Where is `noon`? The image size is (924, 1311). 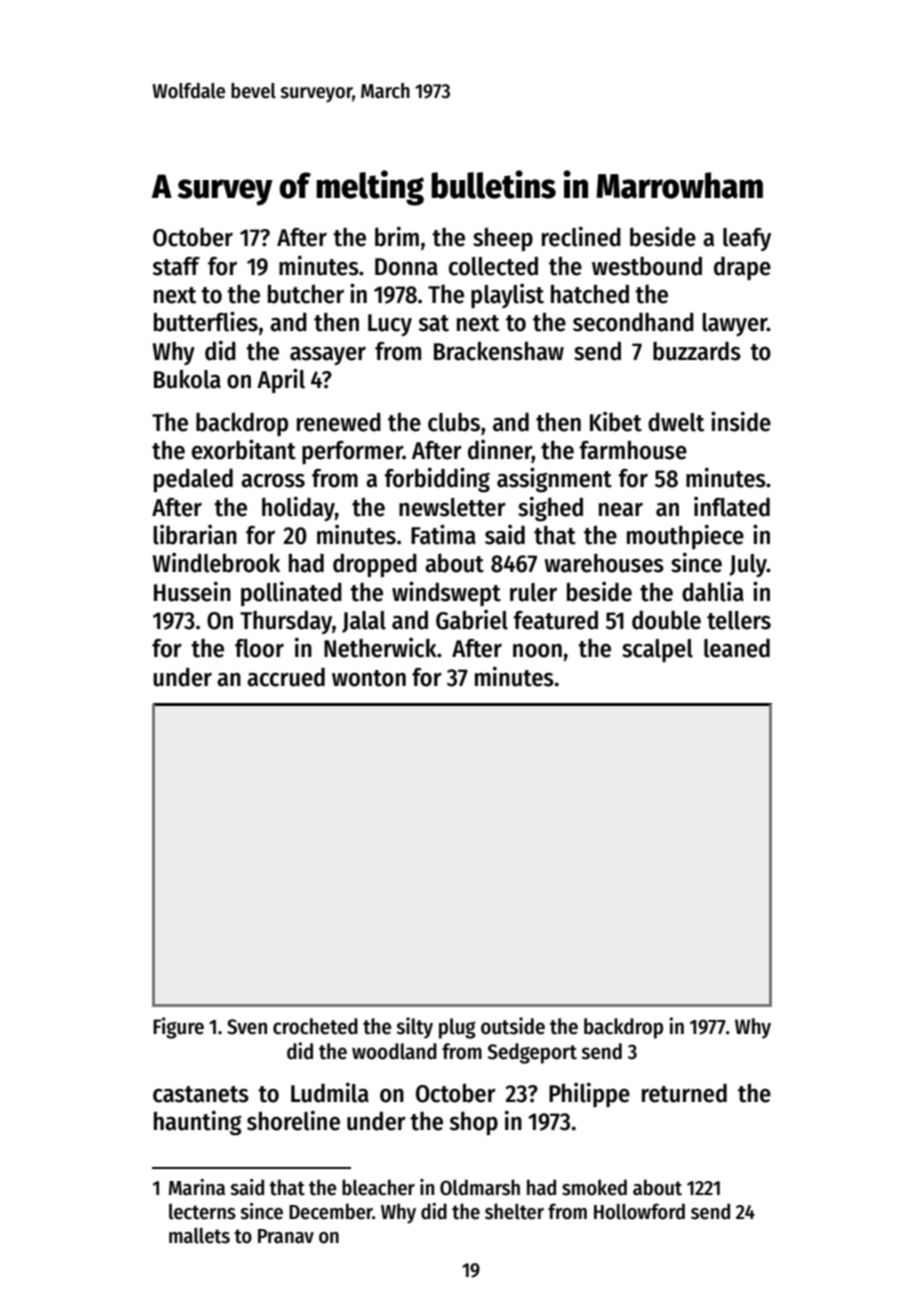
noon is located at coordinates (537, 651).
